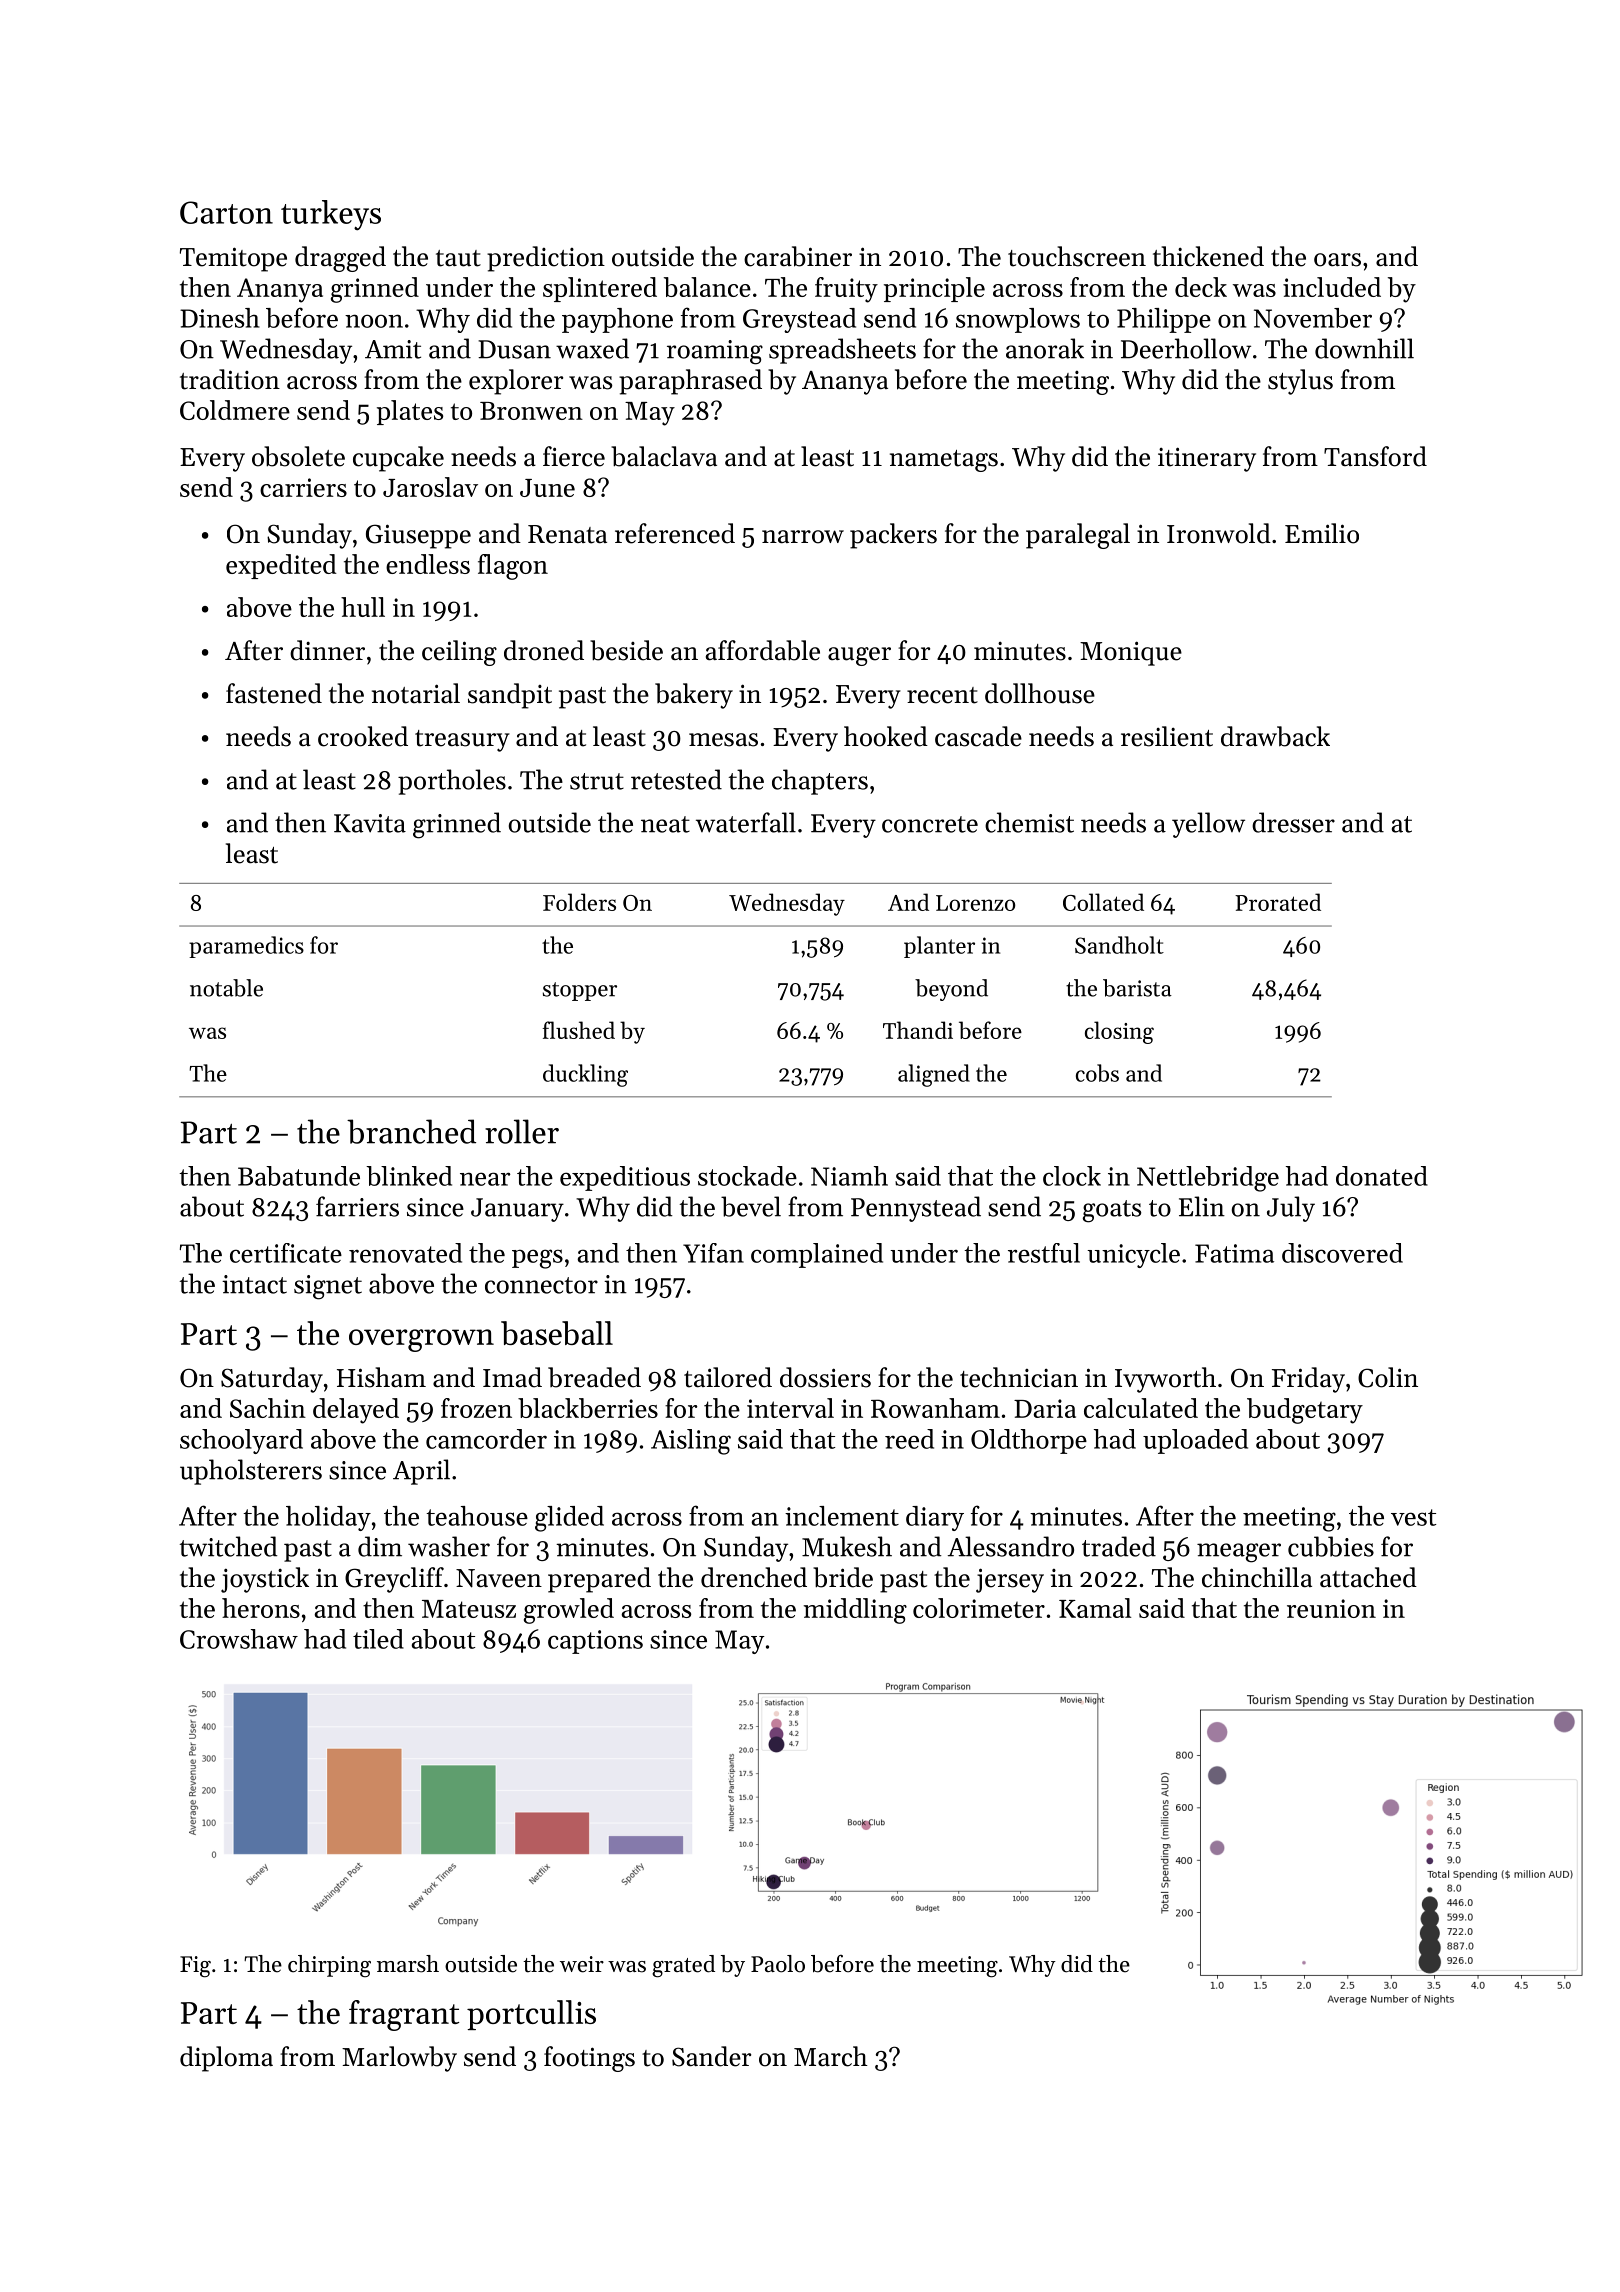  What do you see at coordinates (1382, 1176) in the screenshot?
I see `donated` at bounding box center [1382, 1176].
